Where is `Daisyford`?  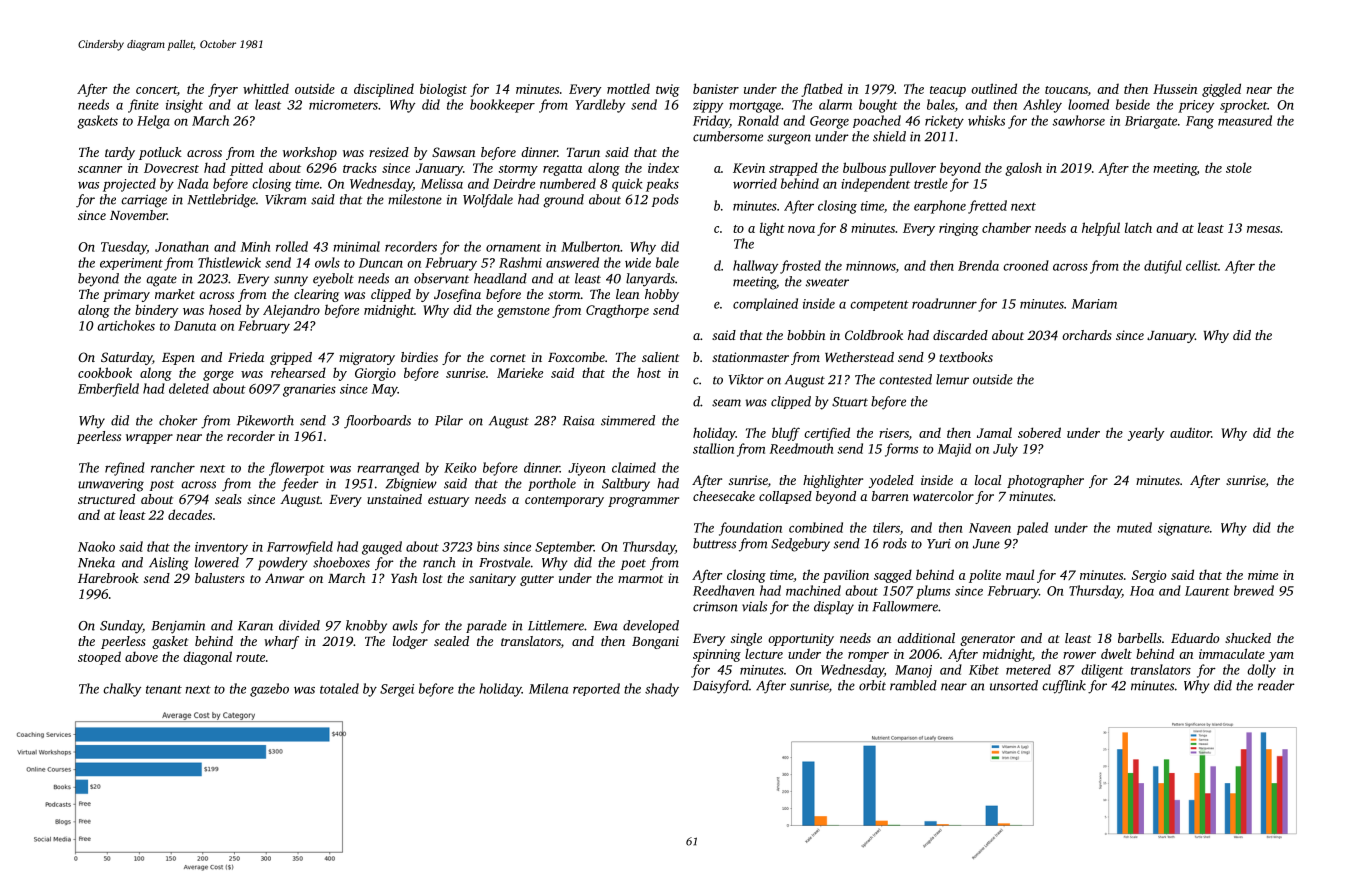
Daisyford is located at coordinates (721, 687).
